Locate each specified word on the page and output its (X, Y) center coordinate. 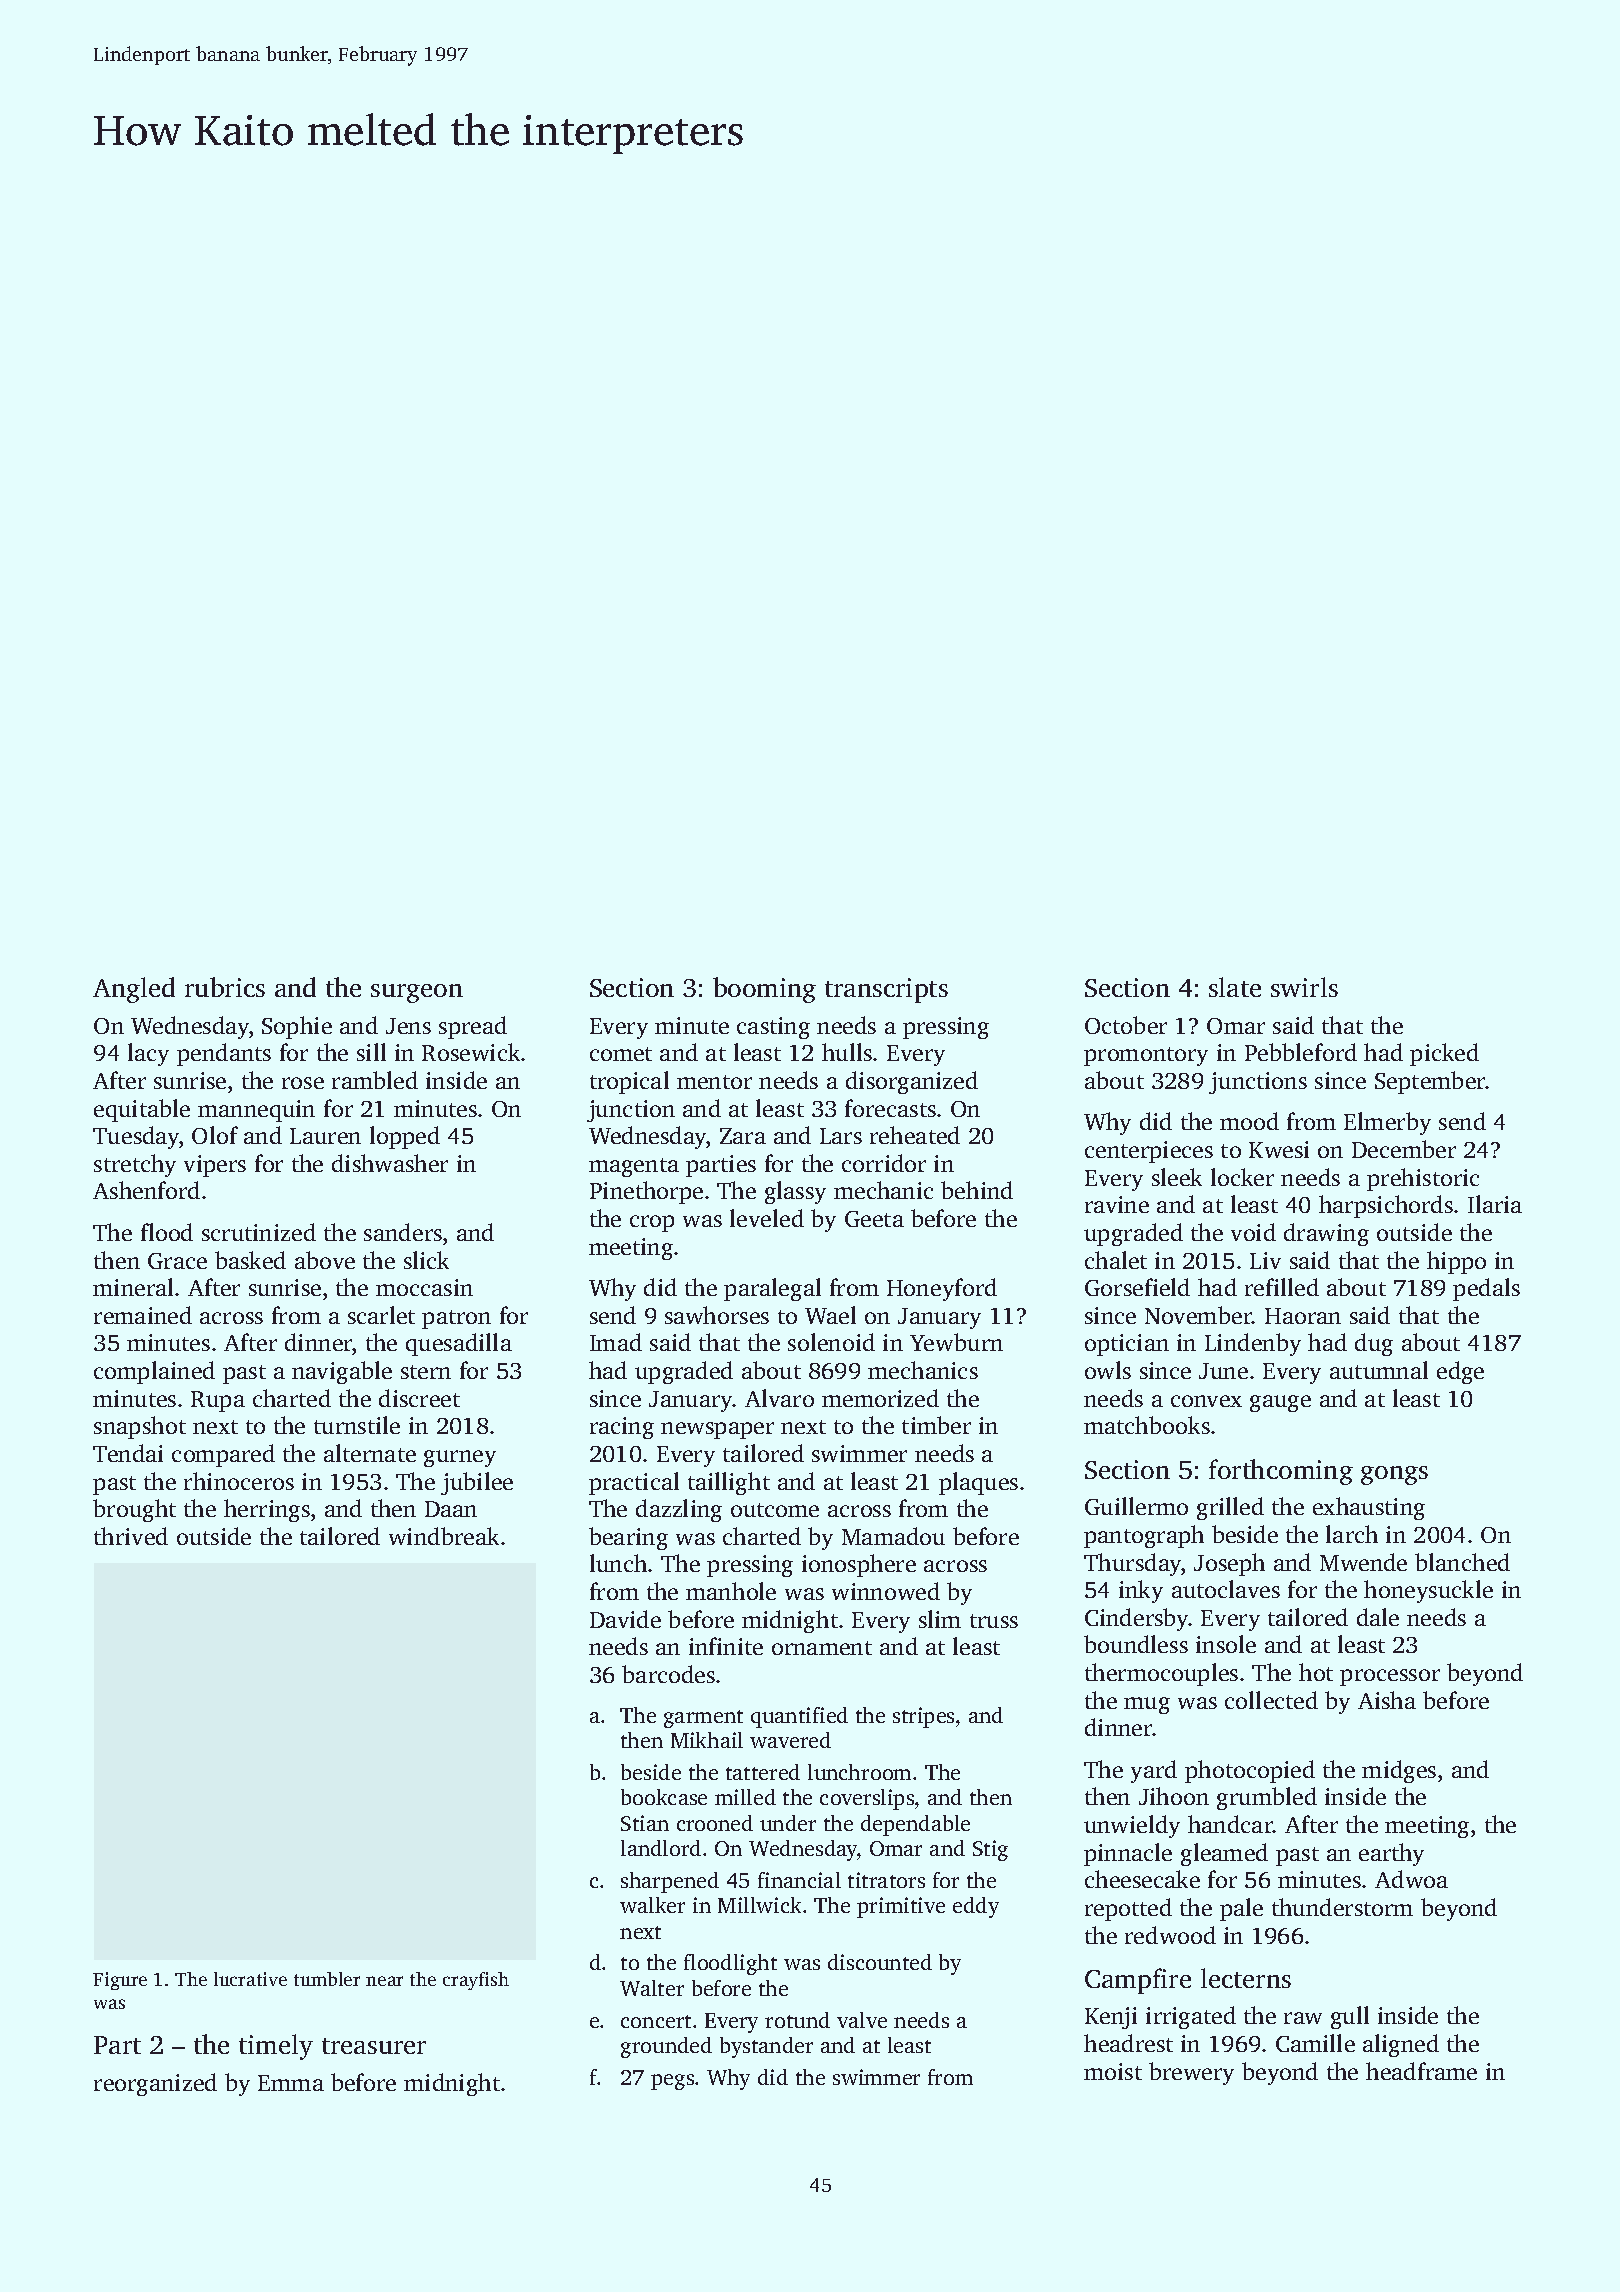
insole (1226, 1644)
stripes (923, 1717)
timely (276, 2047)
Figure (120, 1981)
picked (1444, 1054)
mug (1147, 1705)
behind (977, 1190)
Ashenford (146, 1190)
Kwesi (1279, 1149)
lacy (148, 1054)
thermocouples (1161, 1674)
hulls (847, 1052)
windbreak (444, 1536)
